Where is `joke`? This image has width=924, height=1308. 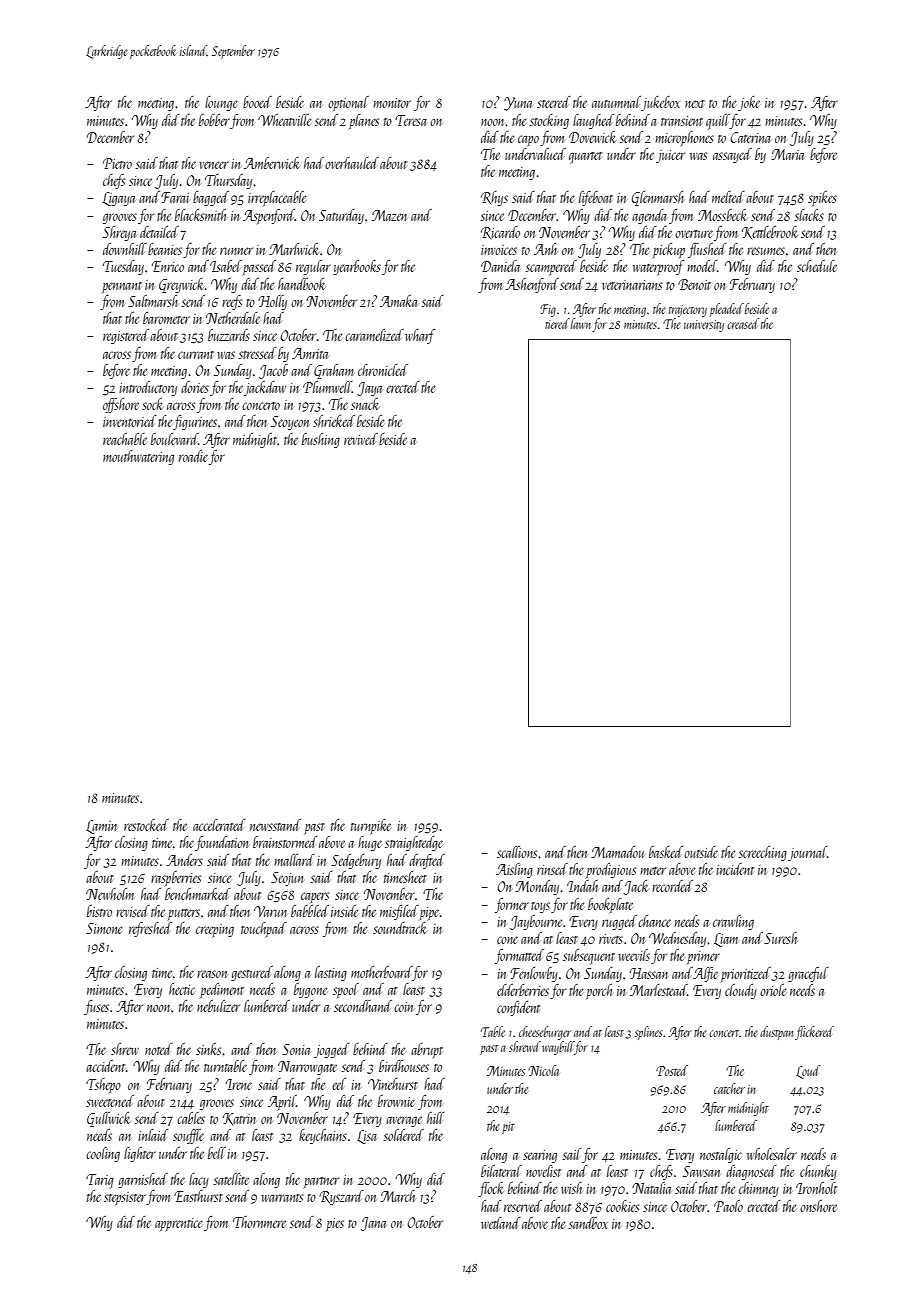
joke is located at coordinates (749, 103).
